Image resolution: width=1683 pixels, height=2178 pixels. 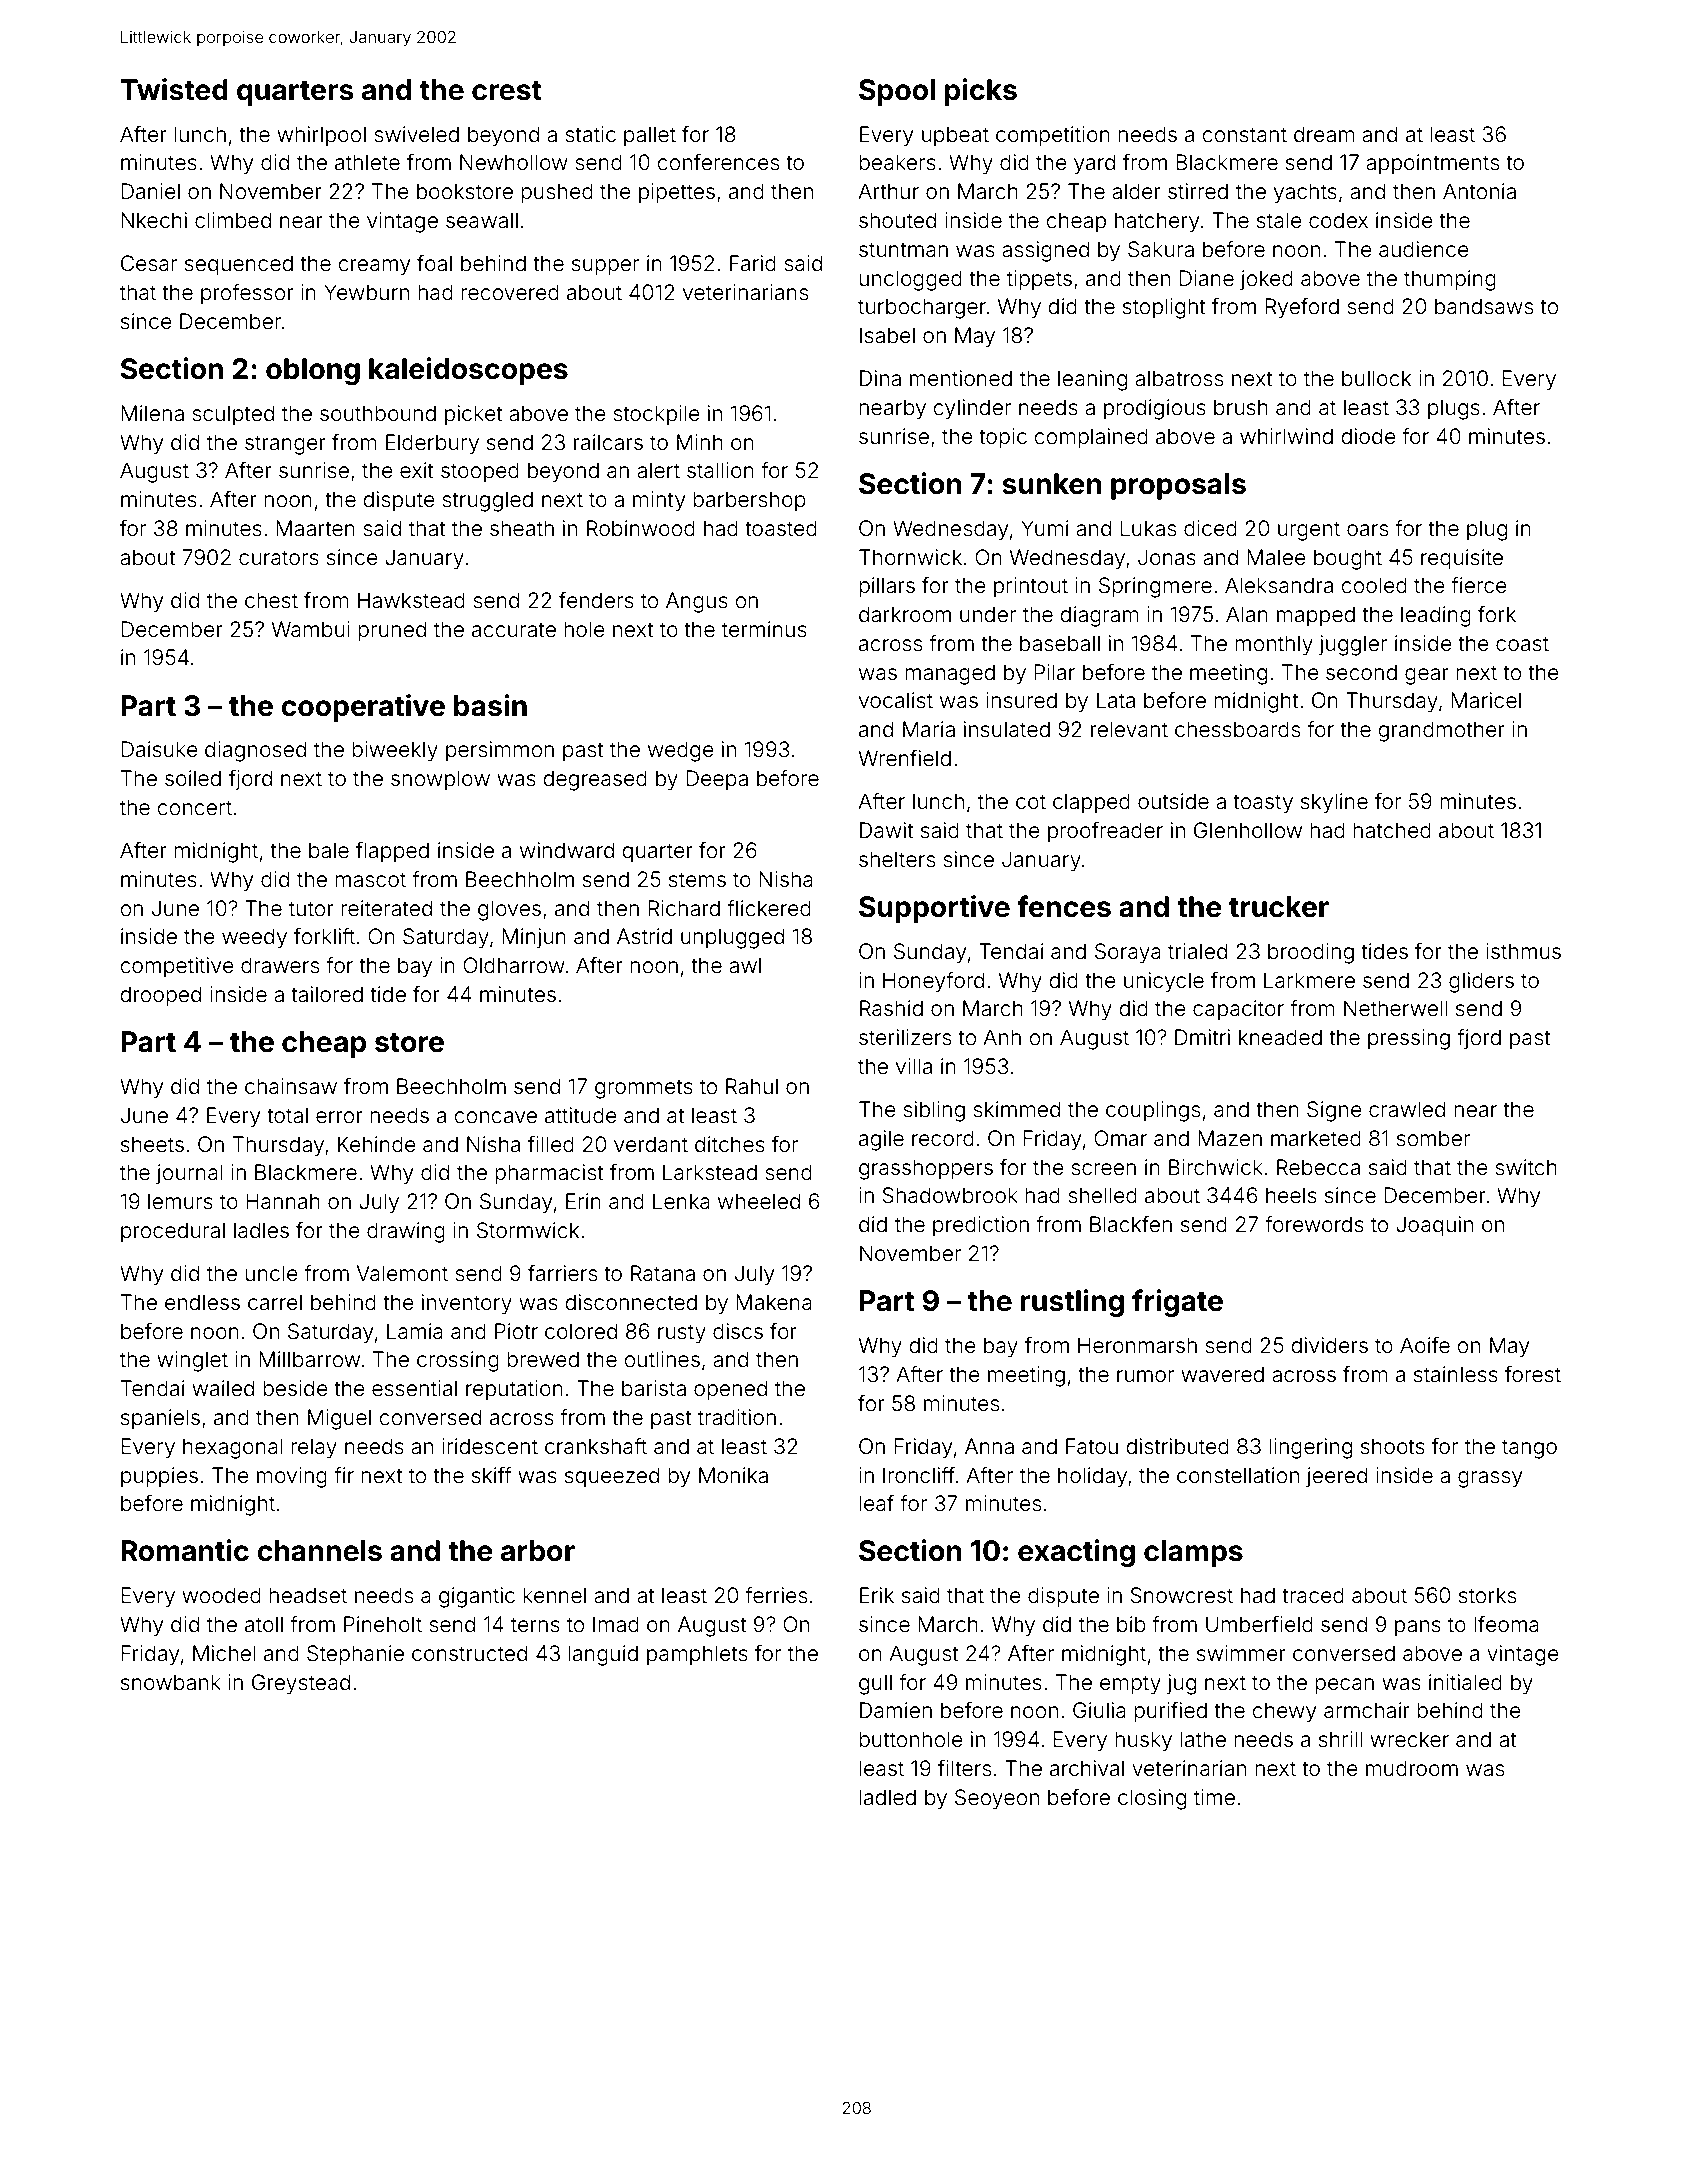 What do you see at coordinates (1103, 1169) in the screenshot?
I see `screen` at bounding box center [1103, 1169].
